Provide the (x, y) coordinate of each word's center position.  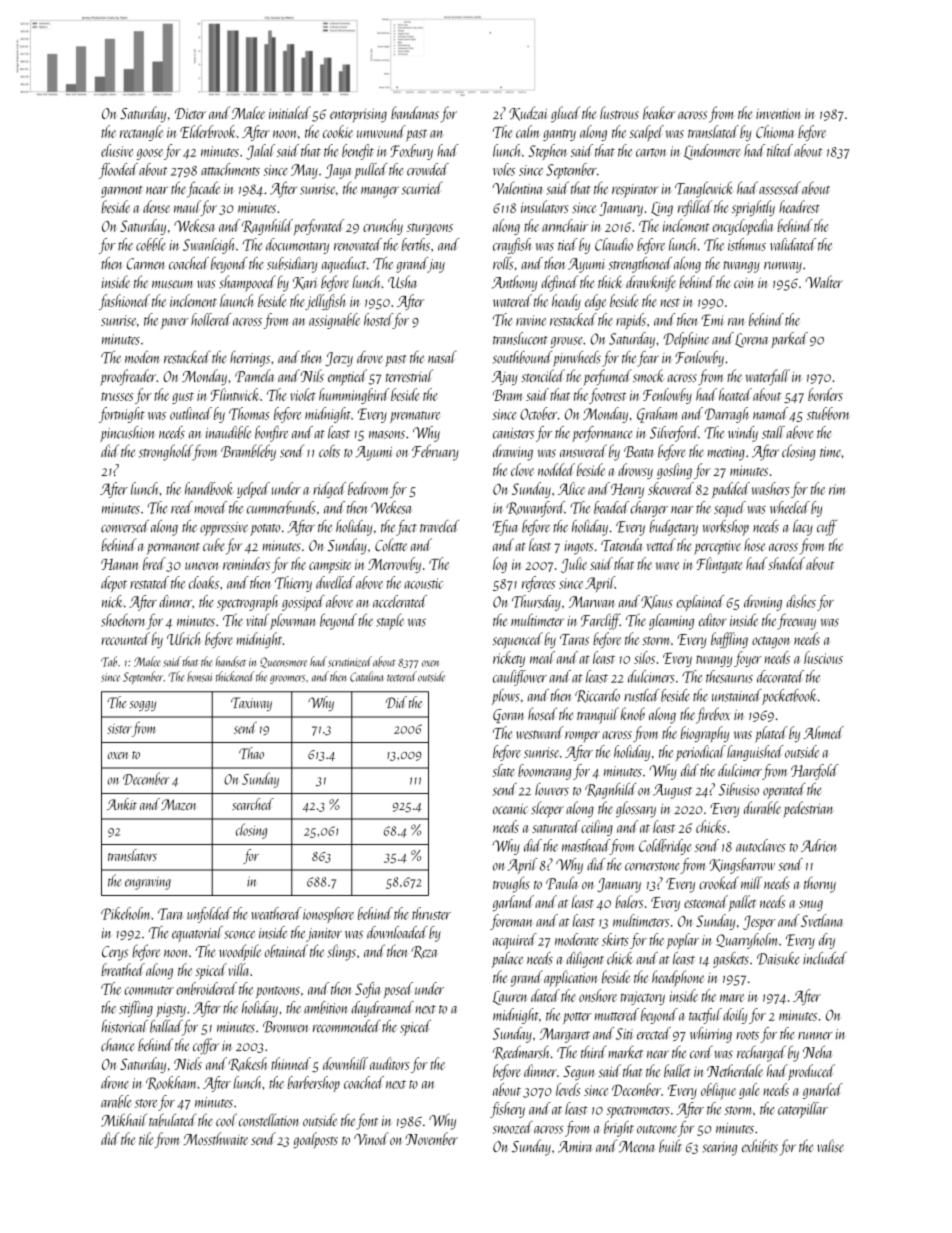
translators (132, 855)
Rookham (171, 1083)
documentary (297, 246)
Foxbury (412, 152)
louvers (552, 789)
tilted (780, 150)
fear (648, 359)
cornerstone (652, 866)
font (367, 1121)
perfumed (607, 377)
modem (142, 357)
